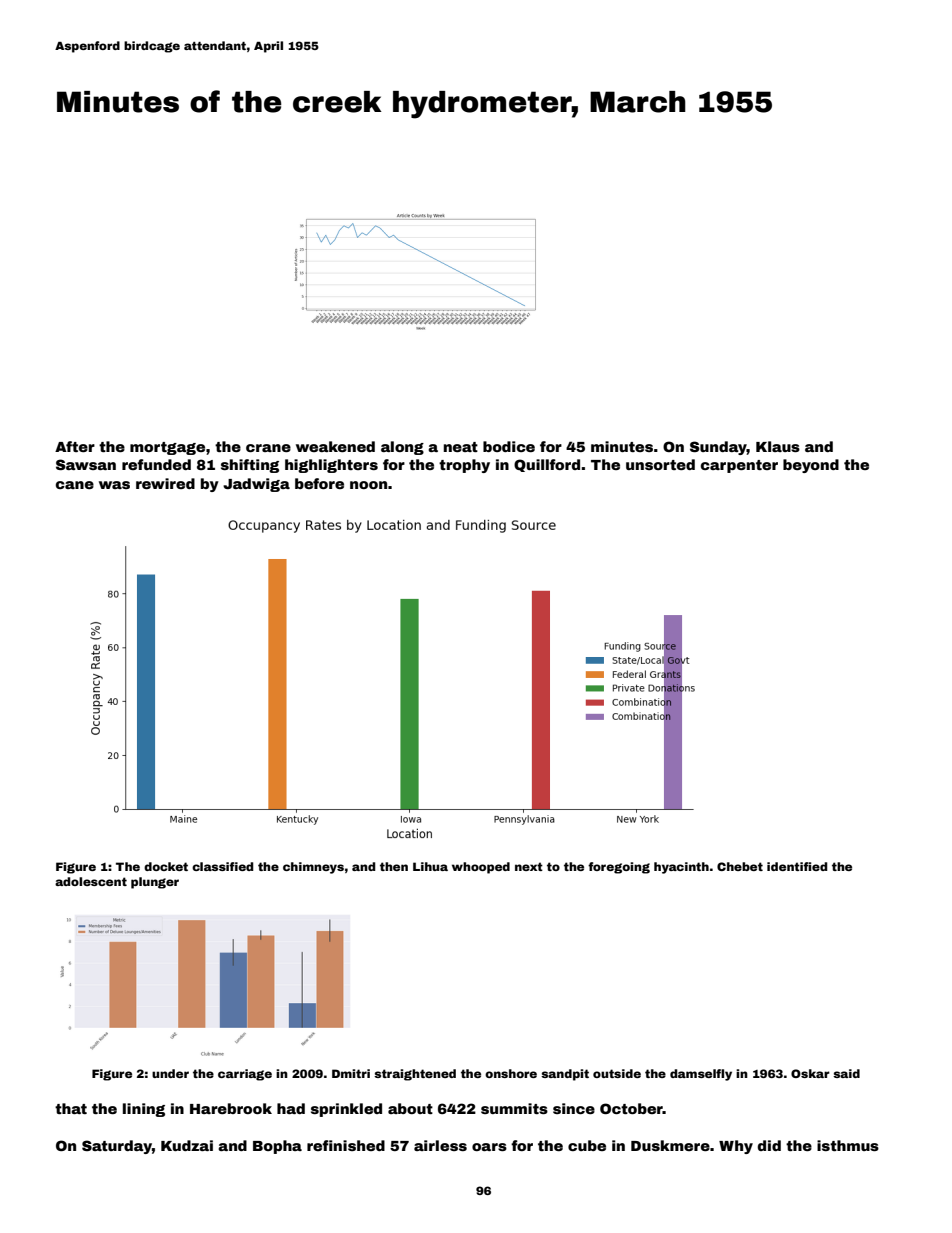  Describe the element at coordinates (797, 866) in the screenshot. I see `identified` at that location.
